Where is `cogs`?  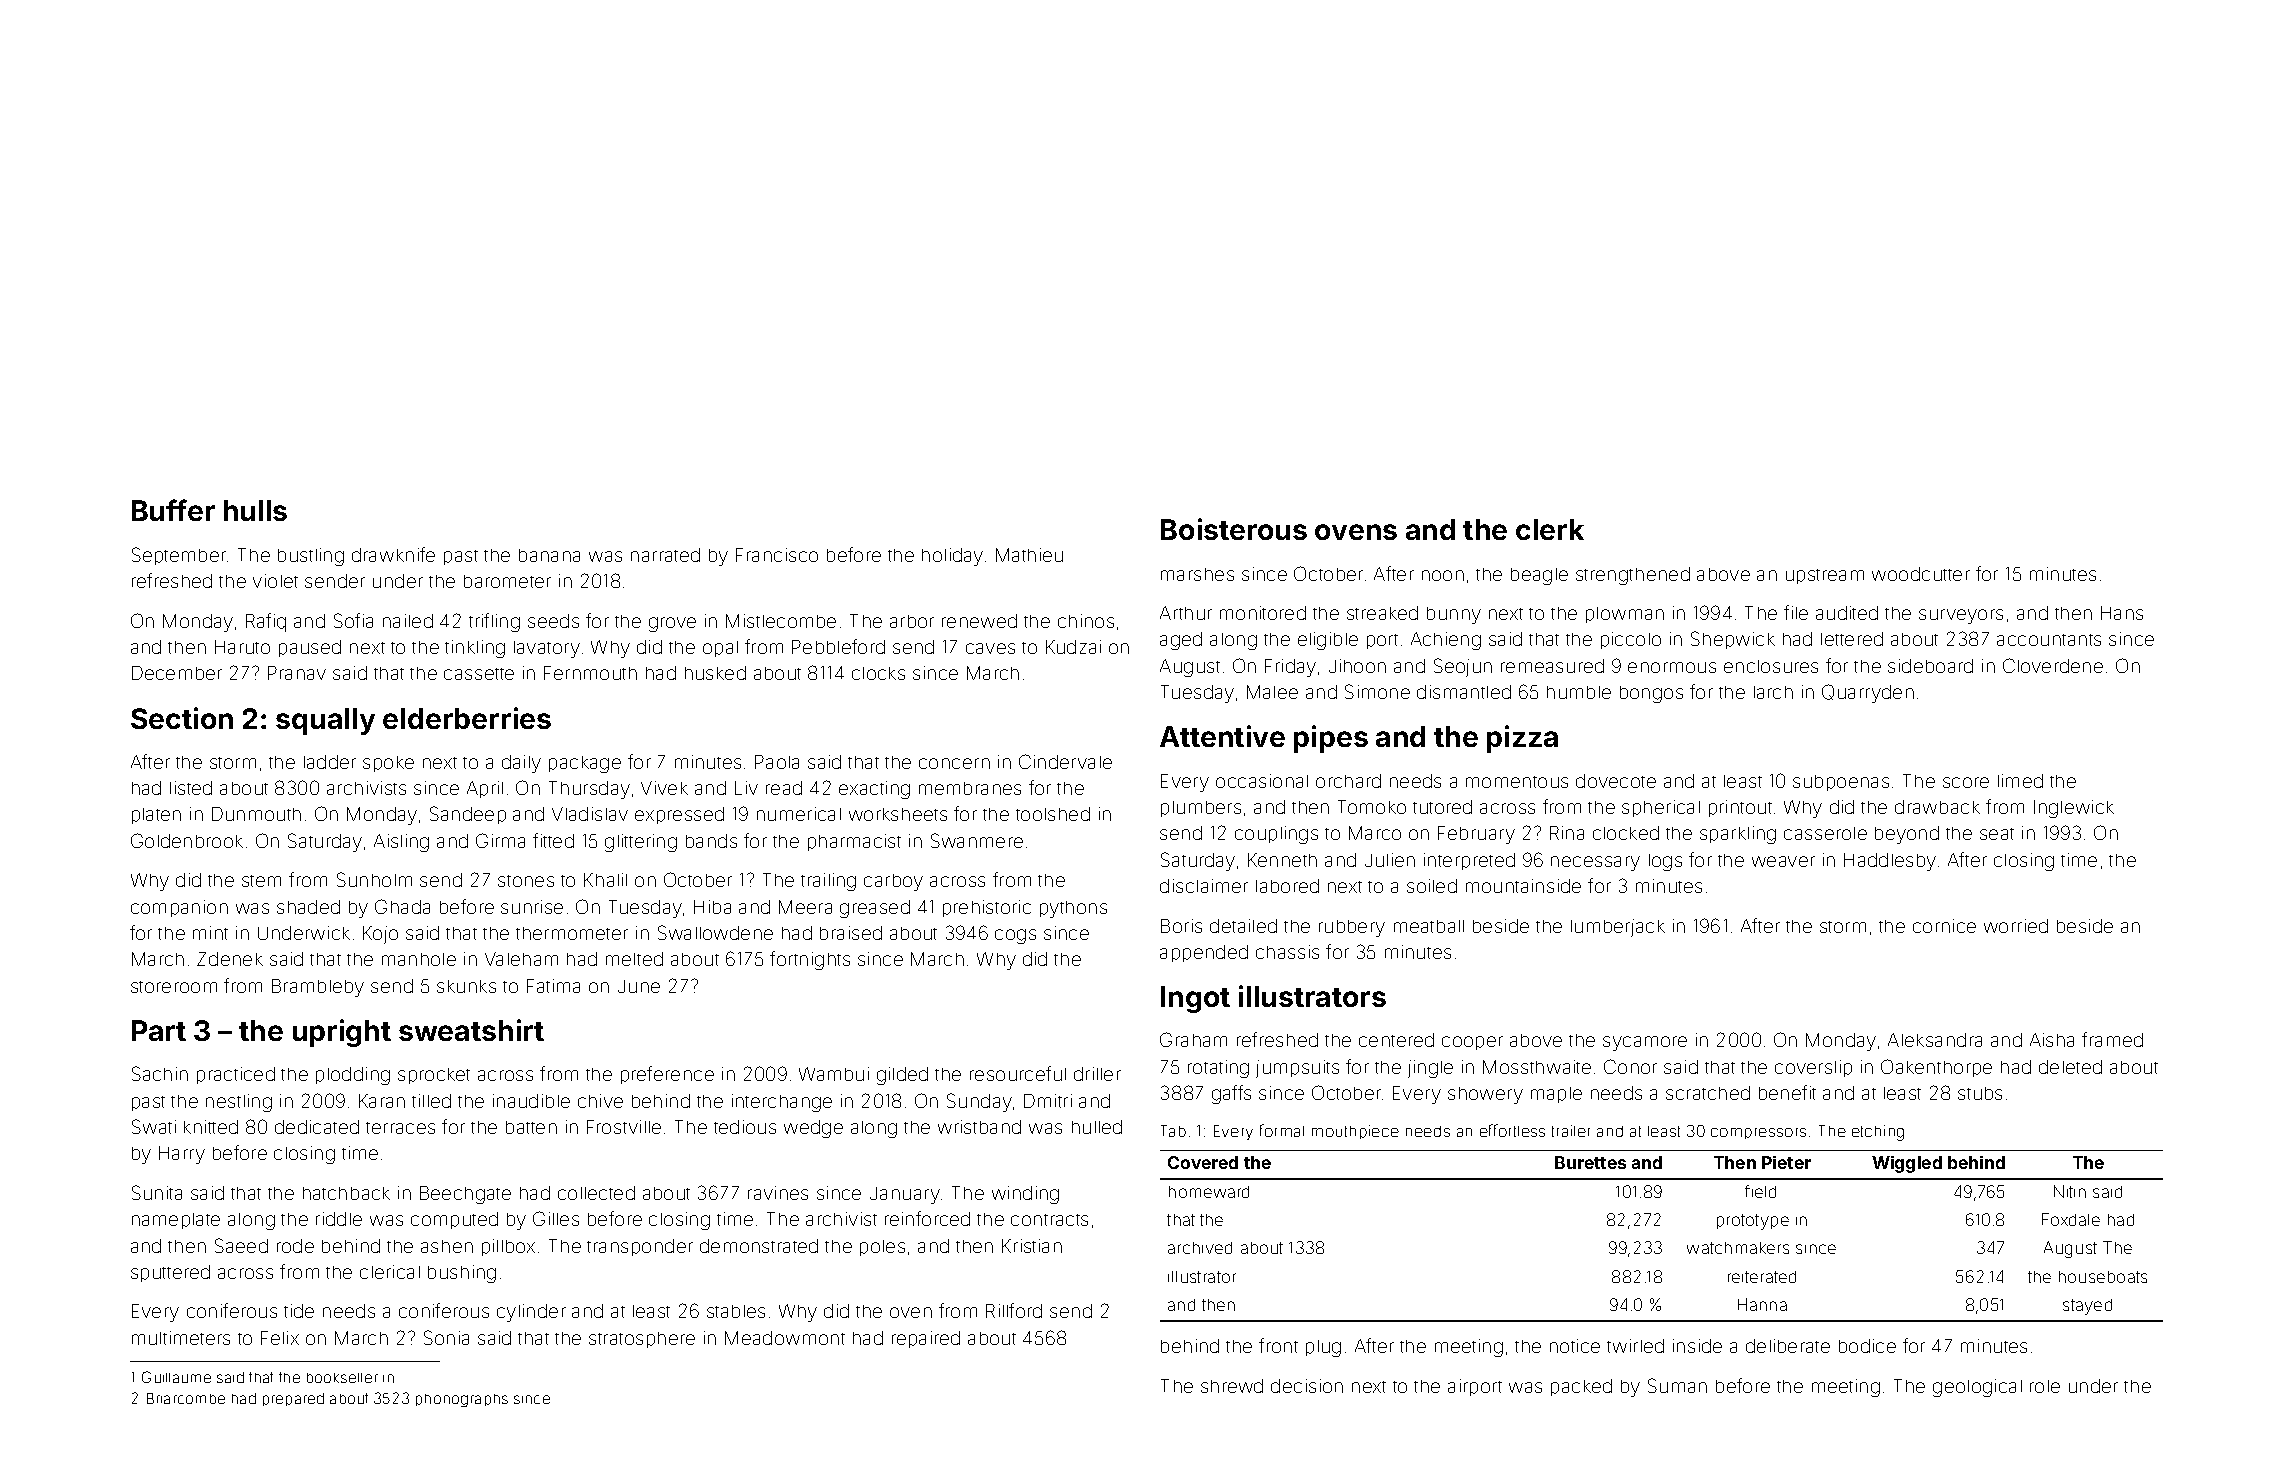
cogs is located at coordinates (1015, 936).
